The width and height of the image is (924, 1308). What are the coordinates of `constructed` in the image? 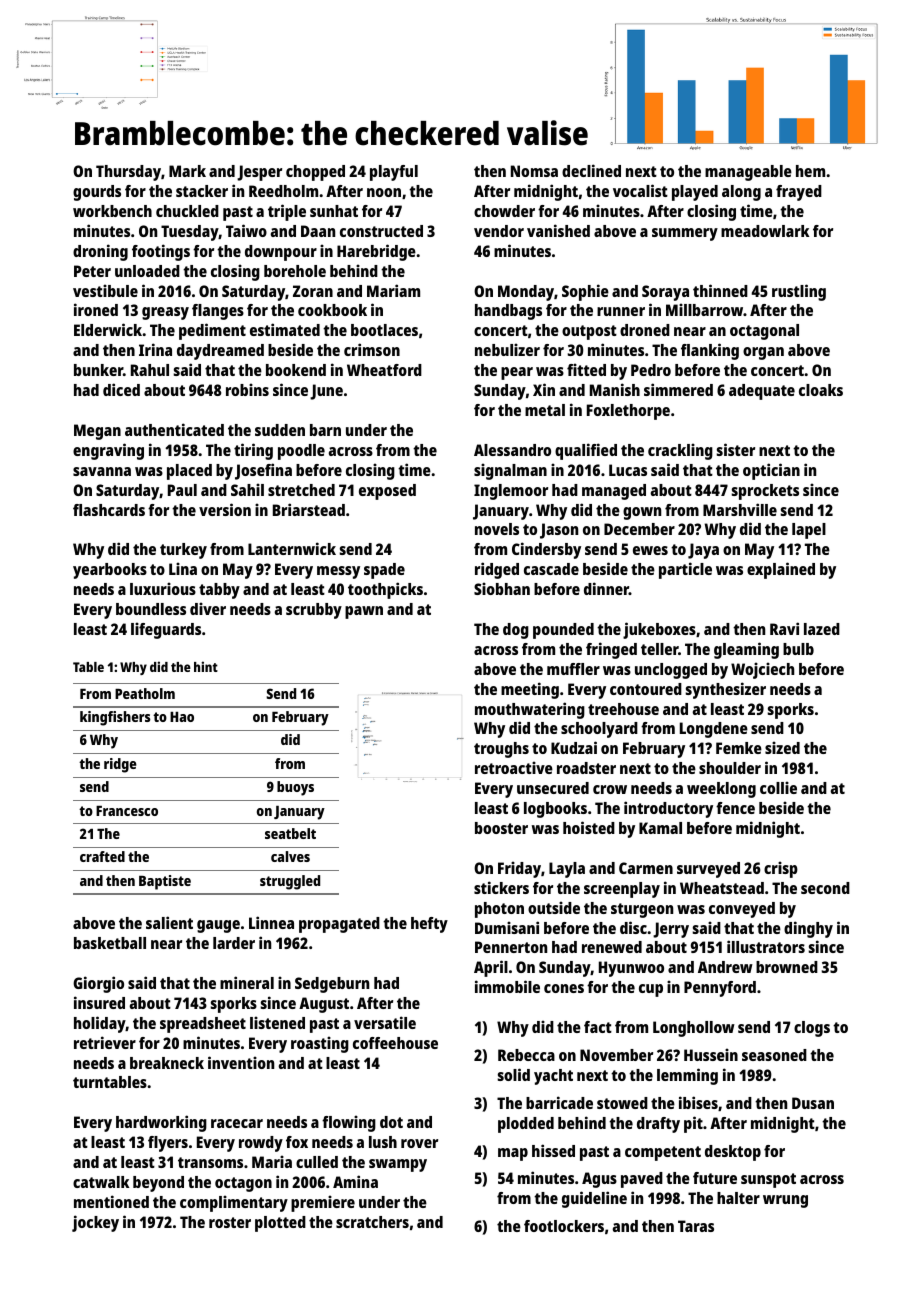 It's located at (381, 231).
